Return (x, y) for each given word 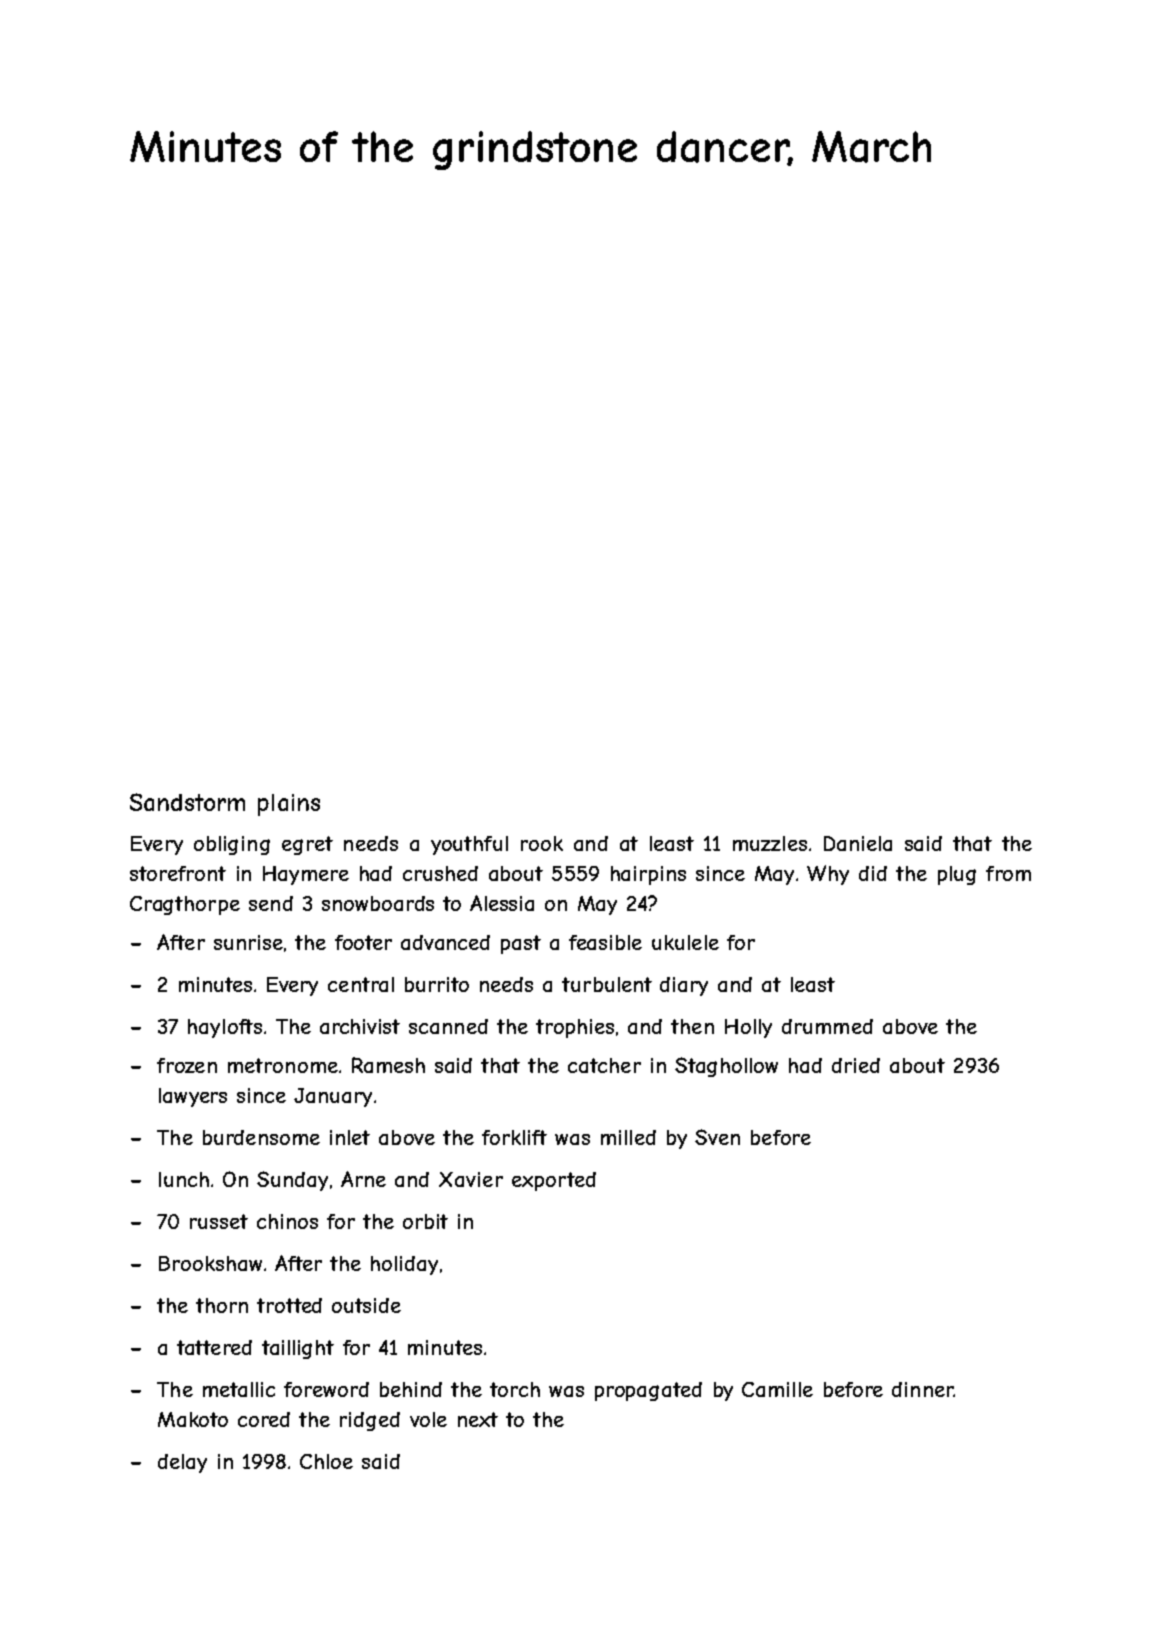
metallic (239, 1389)
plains (289, 805)
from (1008, 873)
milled (628, 1137)
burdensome (261, 1137)
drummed (827, 1026)
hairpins (648, 875)
